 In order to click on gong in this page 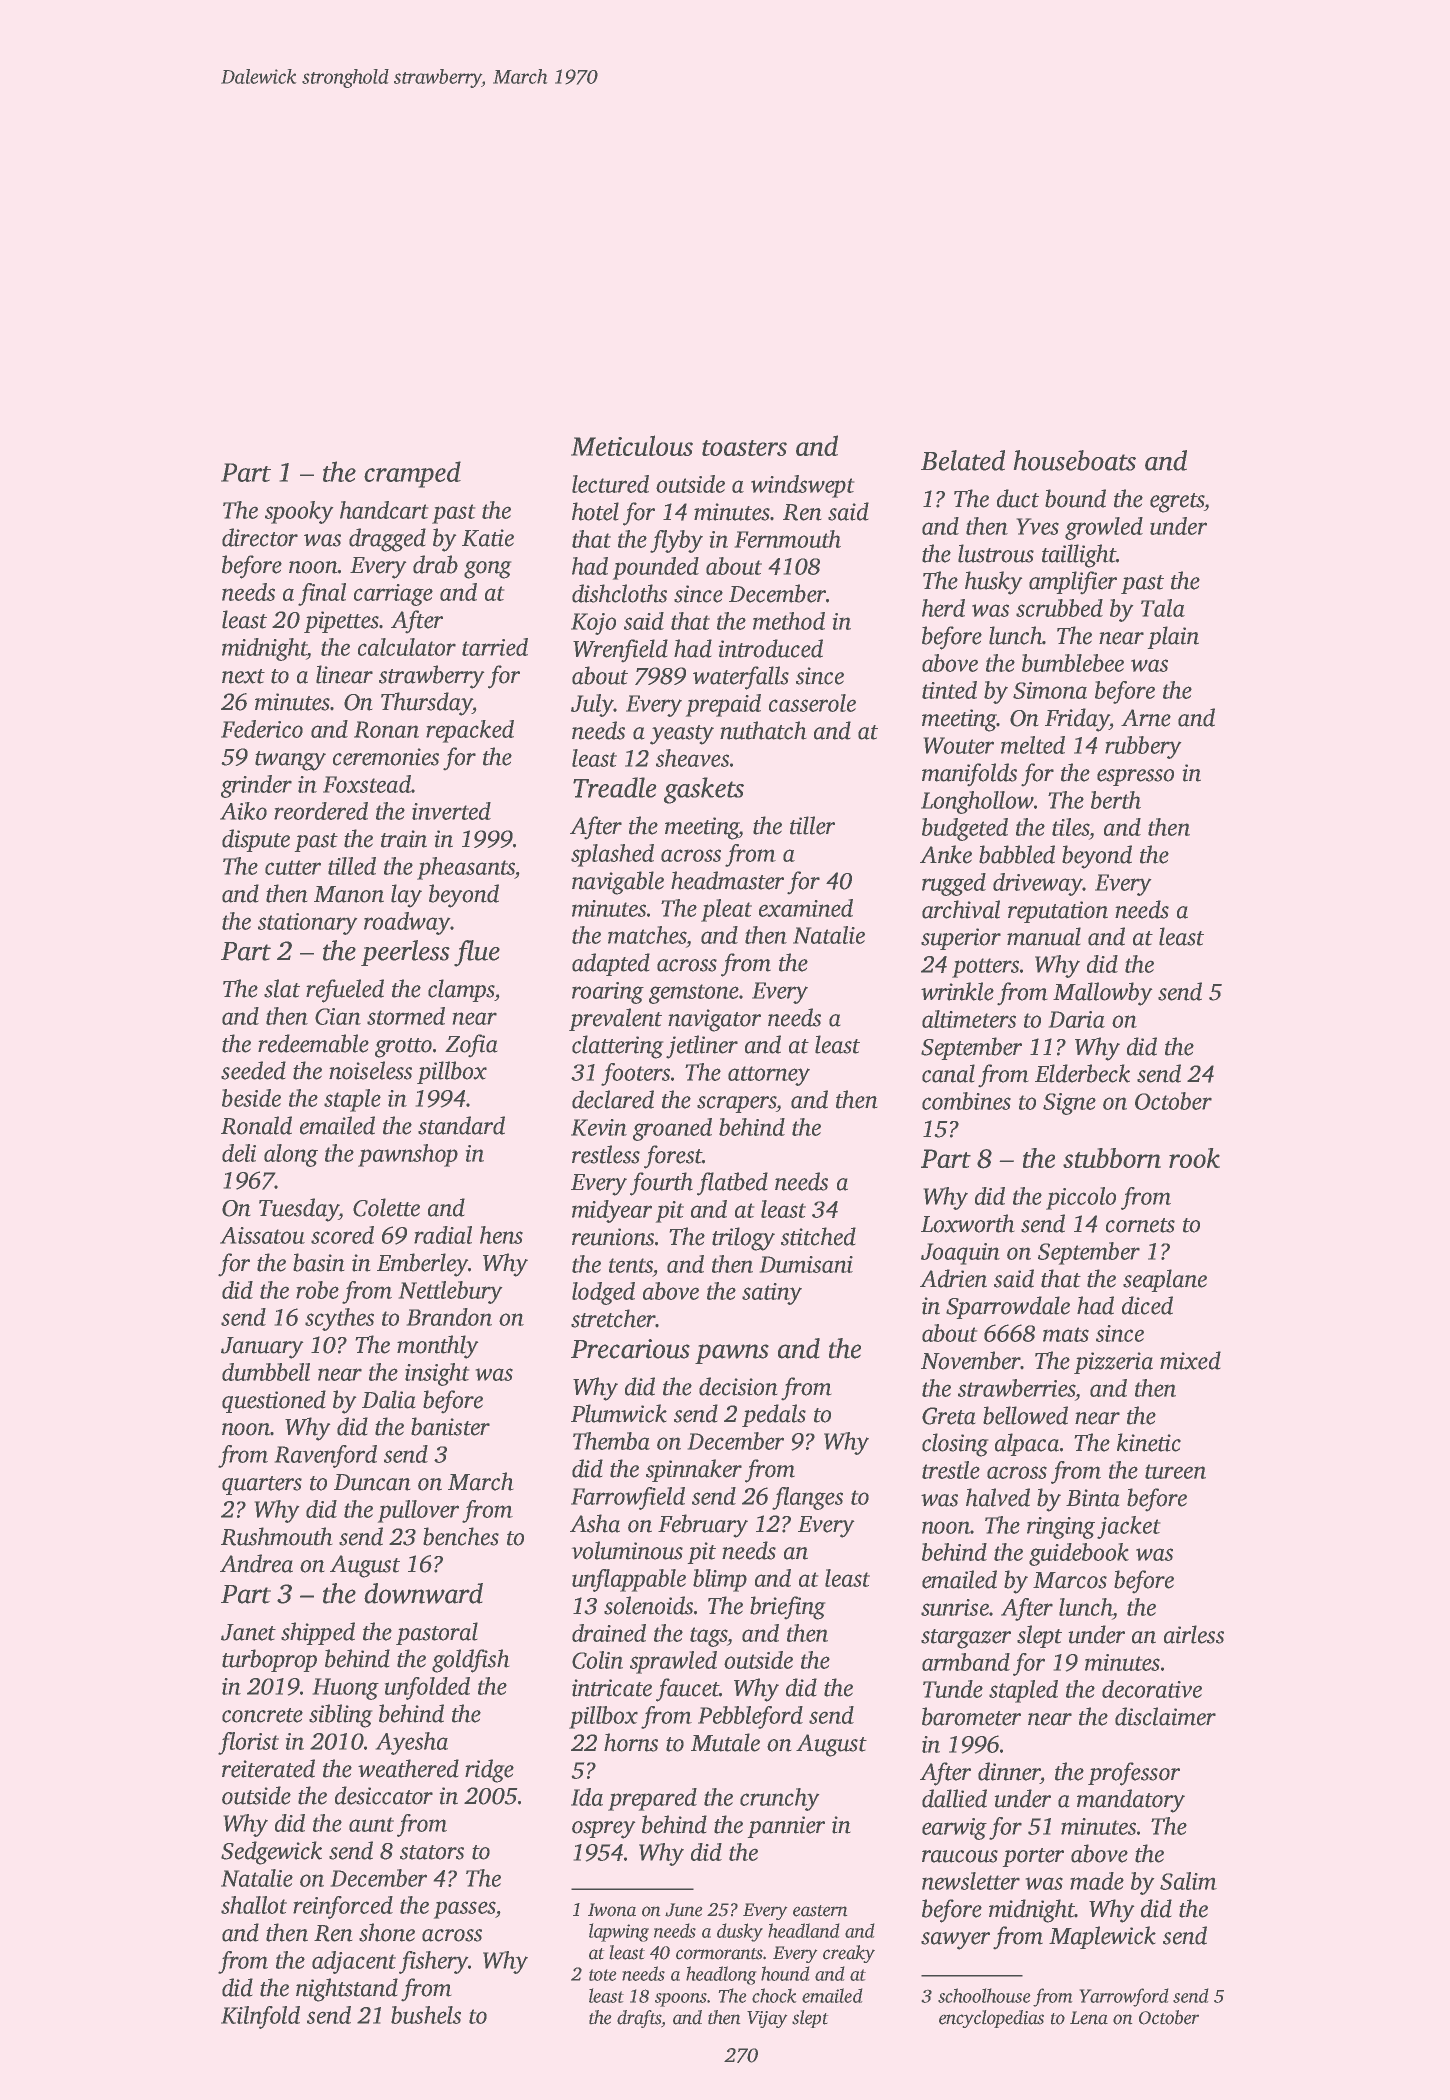, I will do `click(488, 570)`.
